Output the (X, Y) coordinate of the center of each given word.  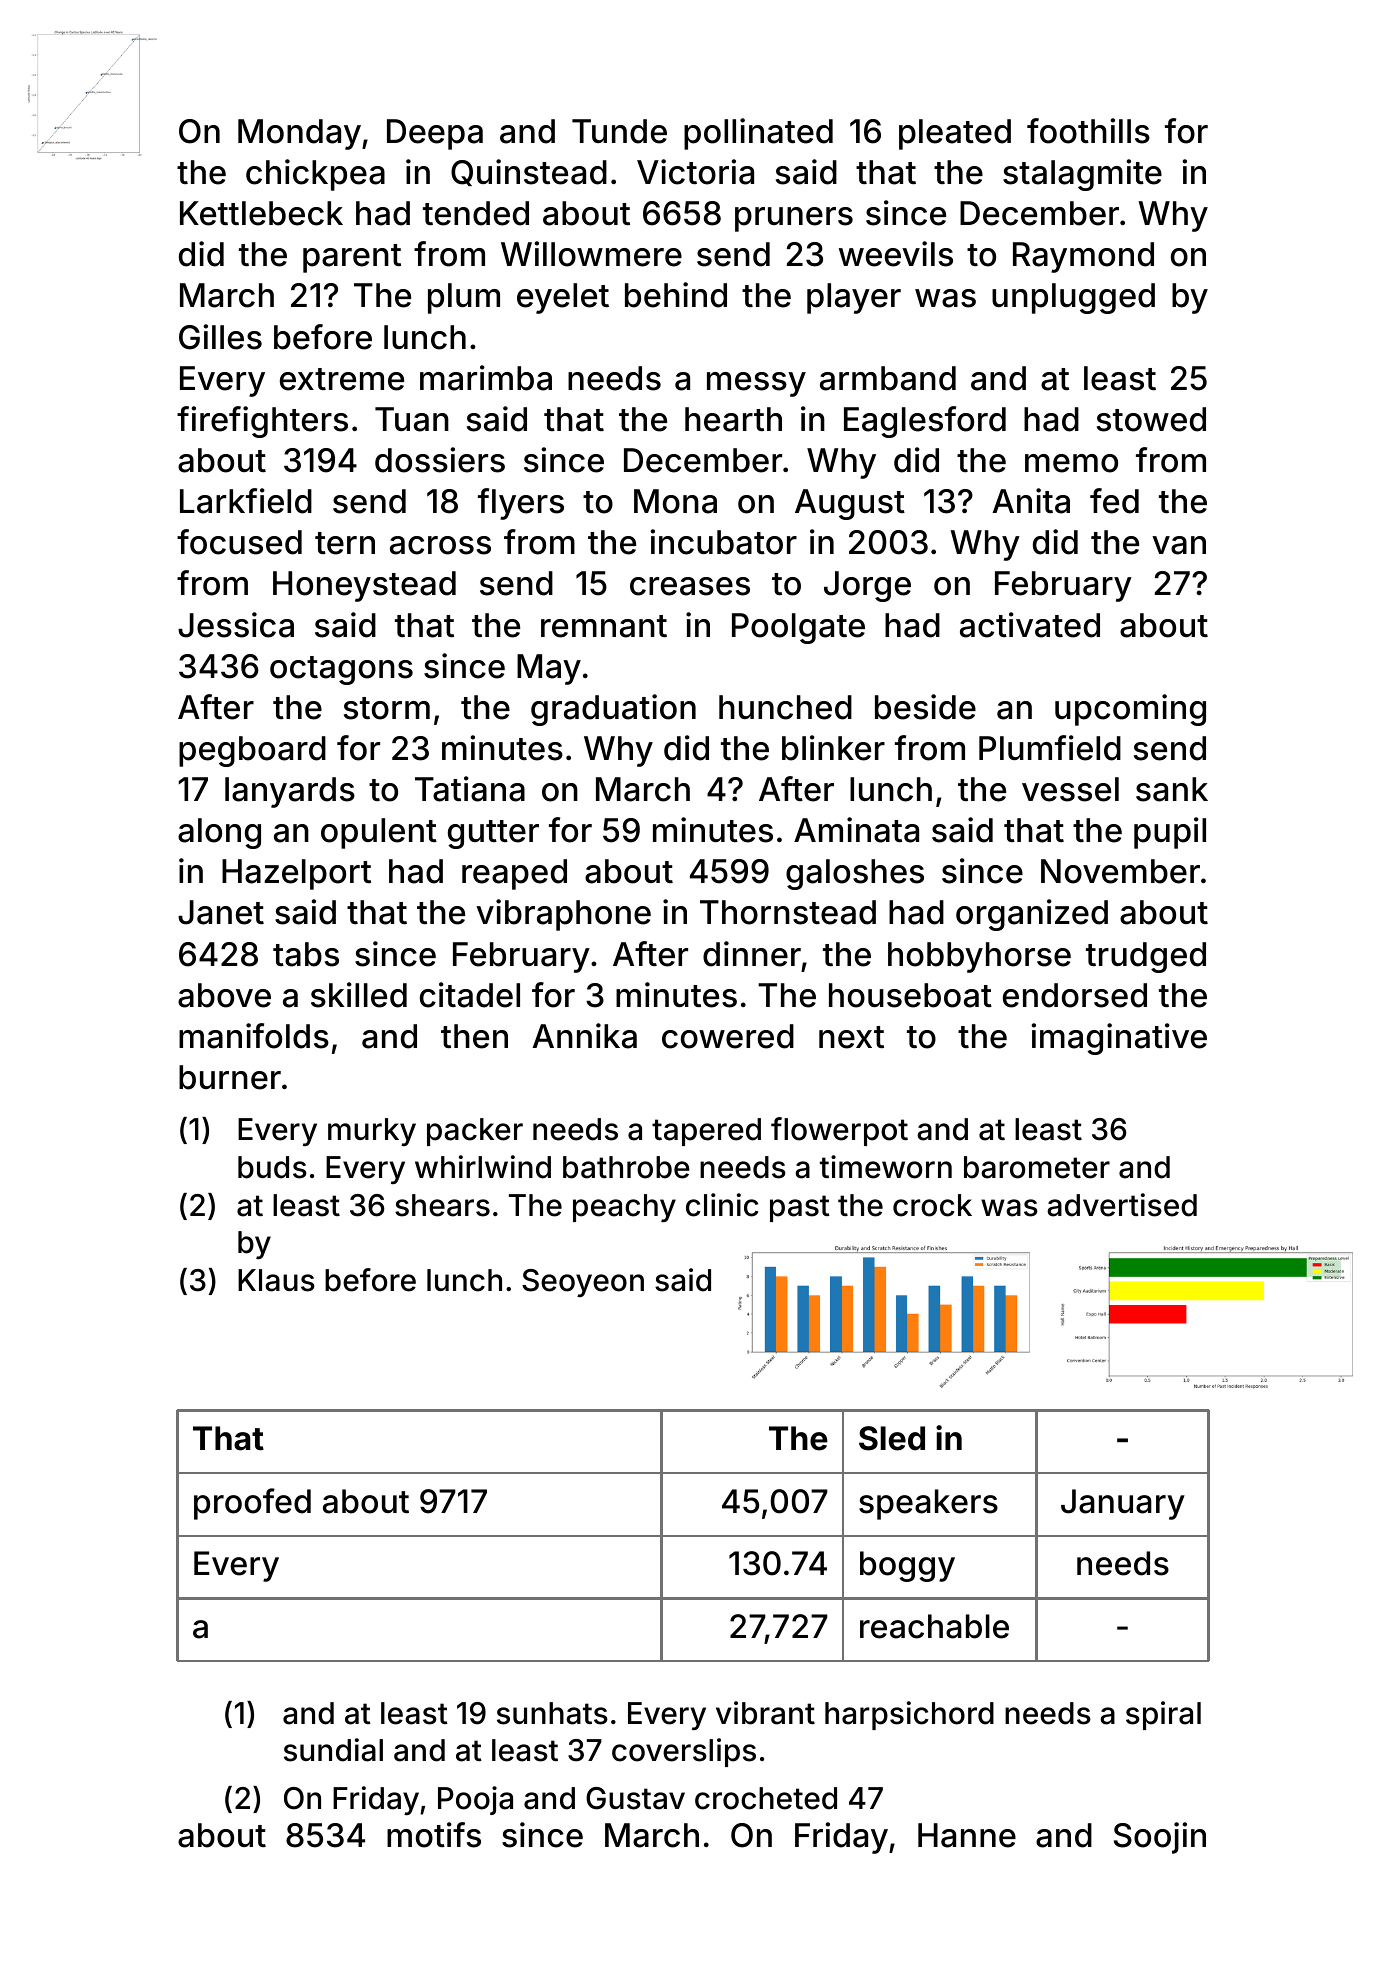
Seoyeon (583, 1283)
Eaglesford (925, 422)
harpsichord (909, 1715)
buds (272, 1167)
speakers (928, 1504)
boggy (907, 1566)
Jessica (236, 625)
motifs (434, 1835)
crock (932, 1205)
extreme (342, 379)
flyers (521, 504)
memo (1071, 463)
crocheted (766, 1798)
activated (1030, 625)
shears (442, 1205)
